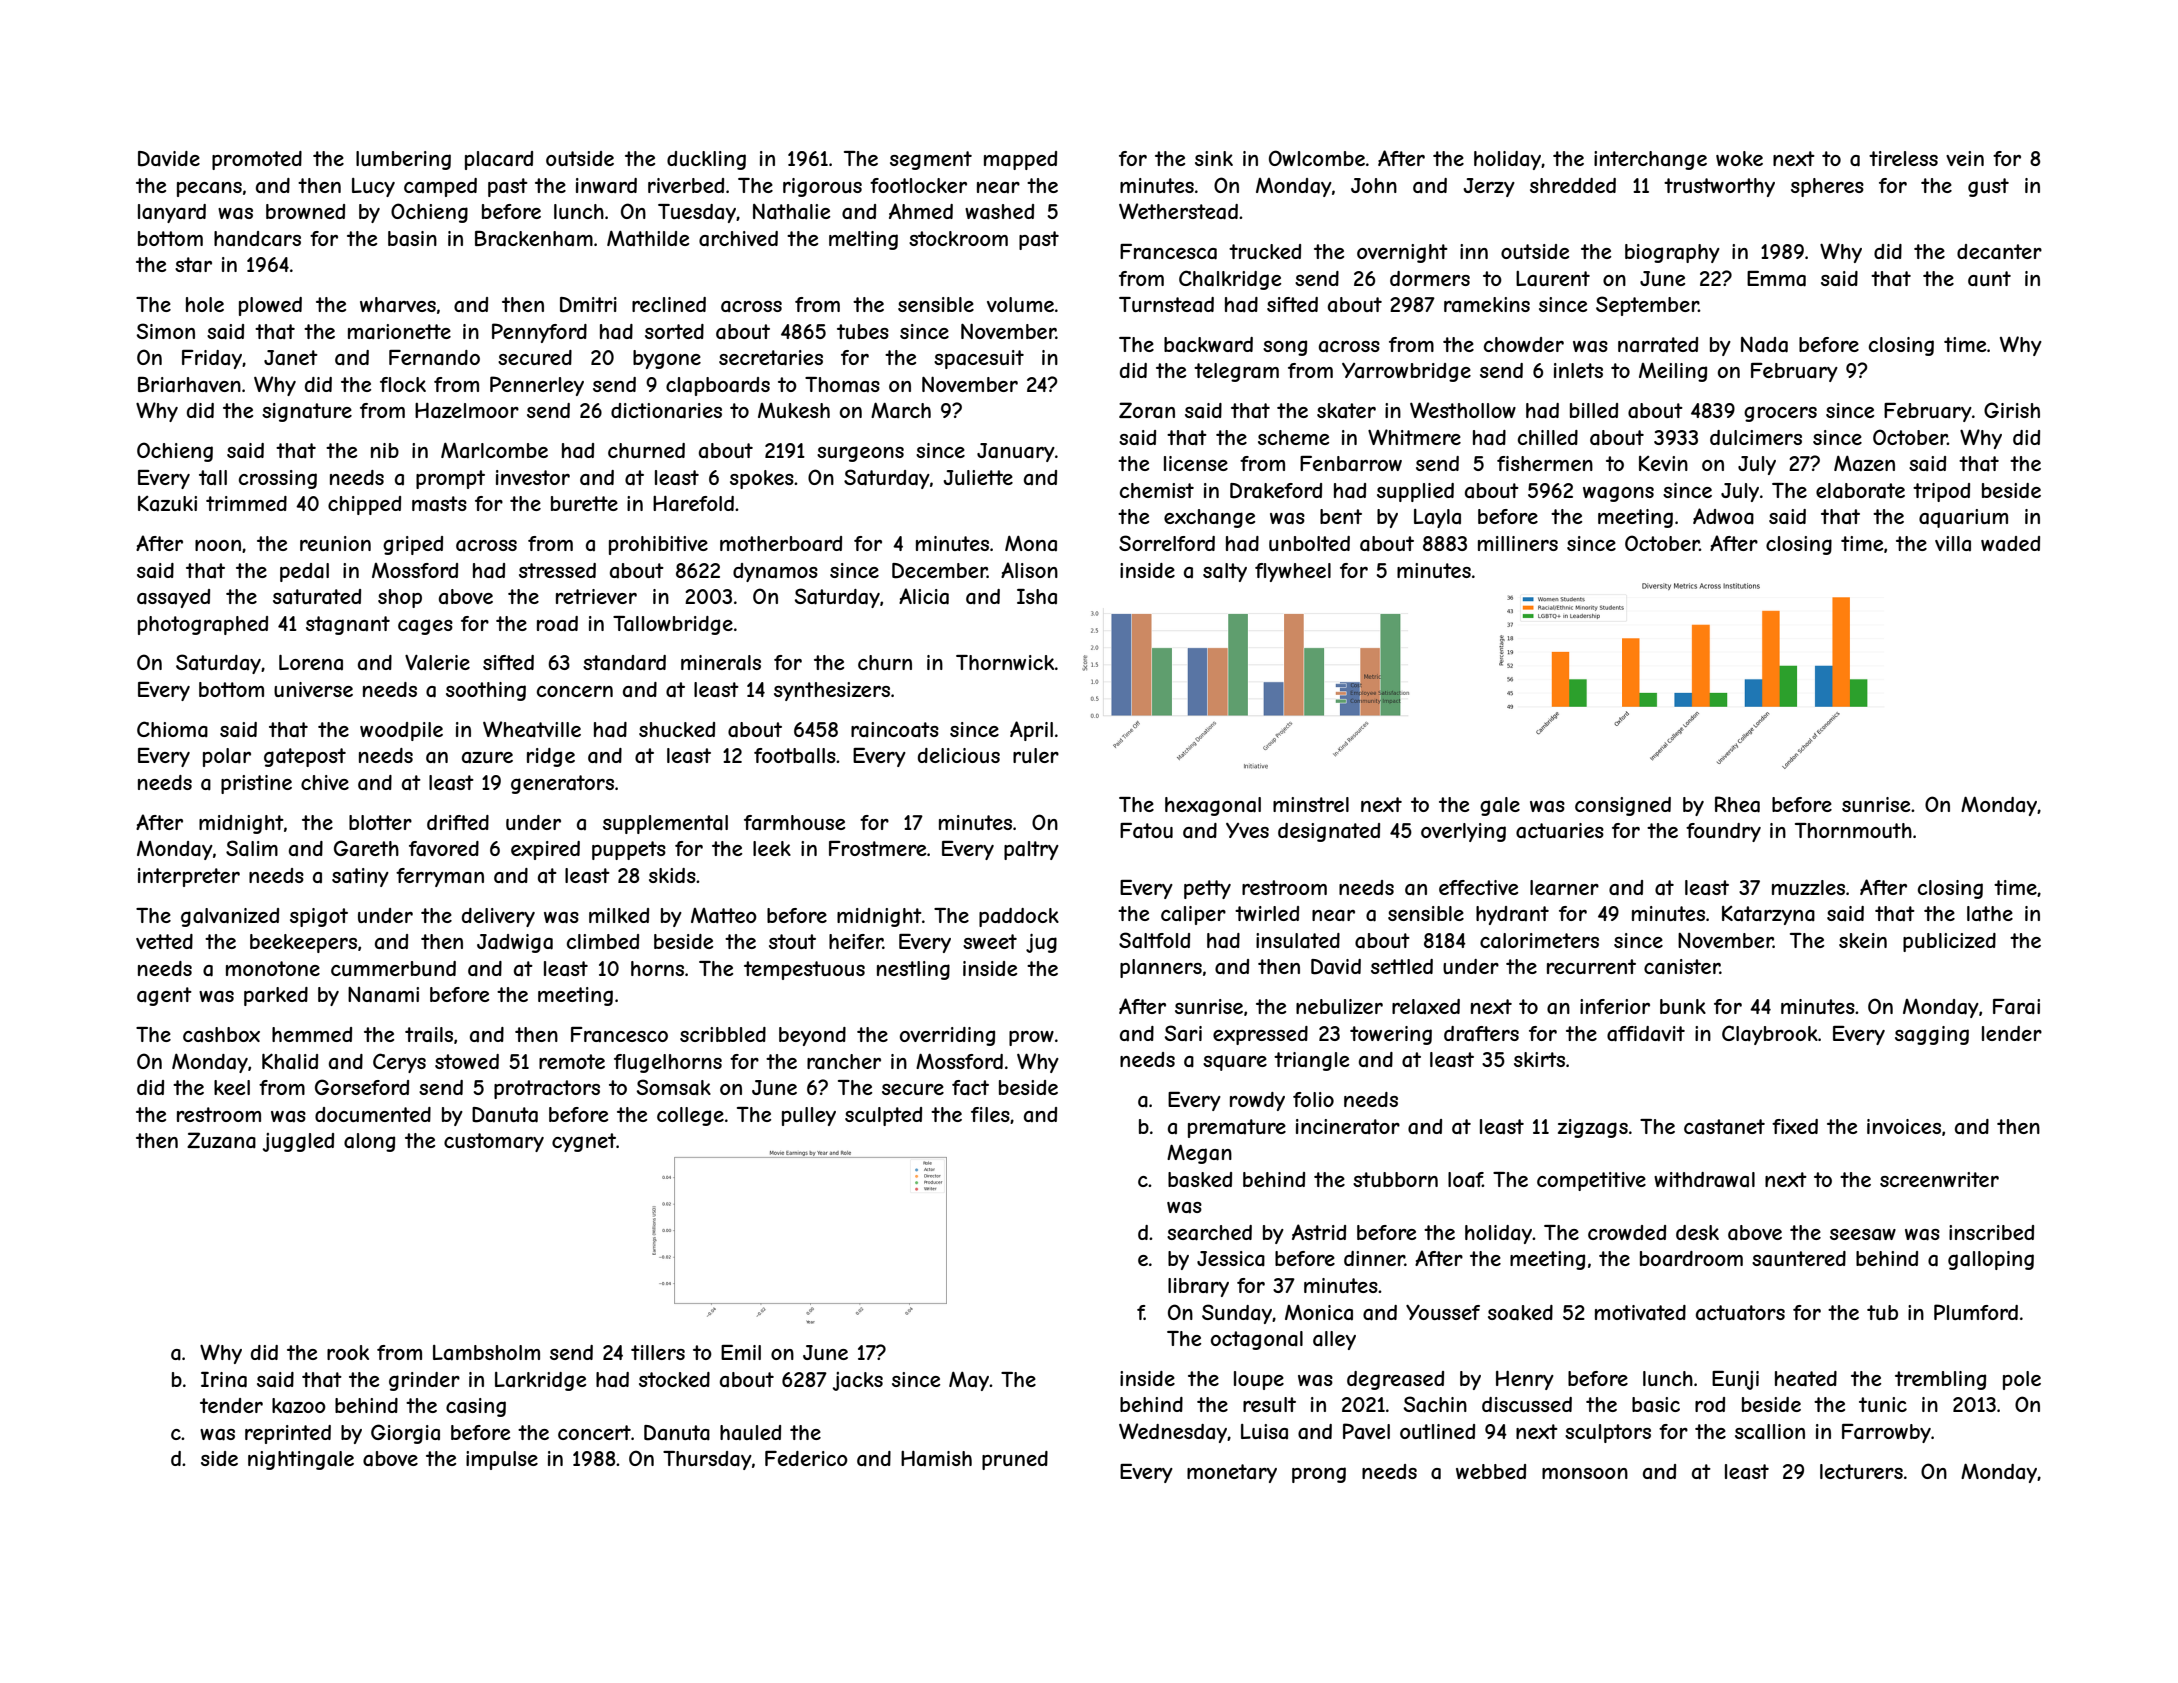  What do you see at coordinates (1573, 185) in the page?
I see `shredded` at bounding box center [1573, 185].
